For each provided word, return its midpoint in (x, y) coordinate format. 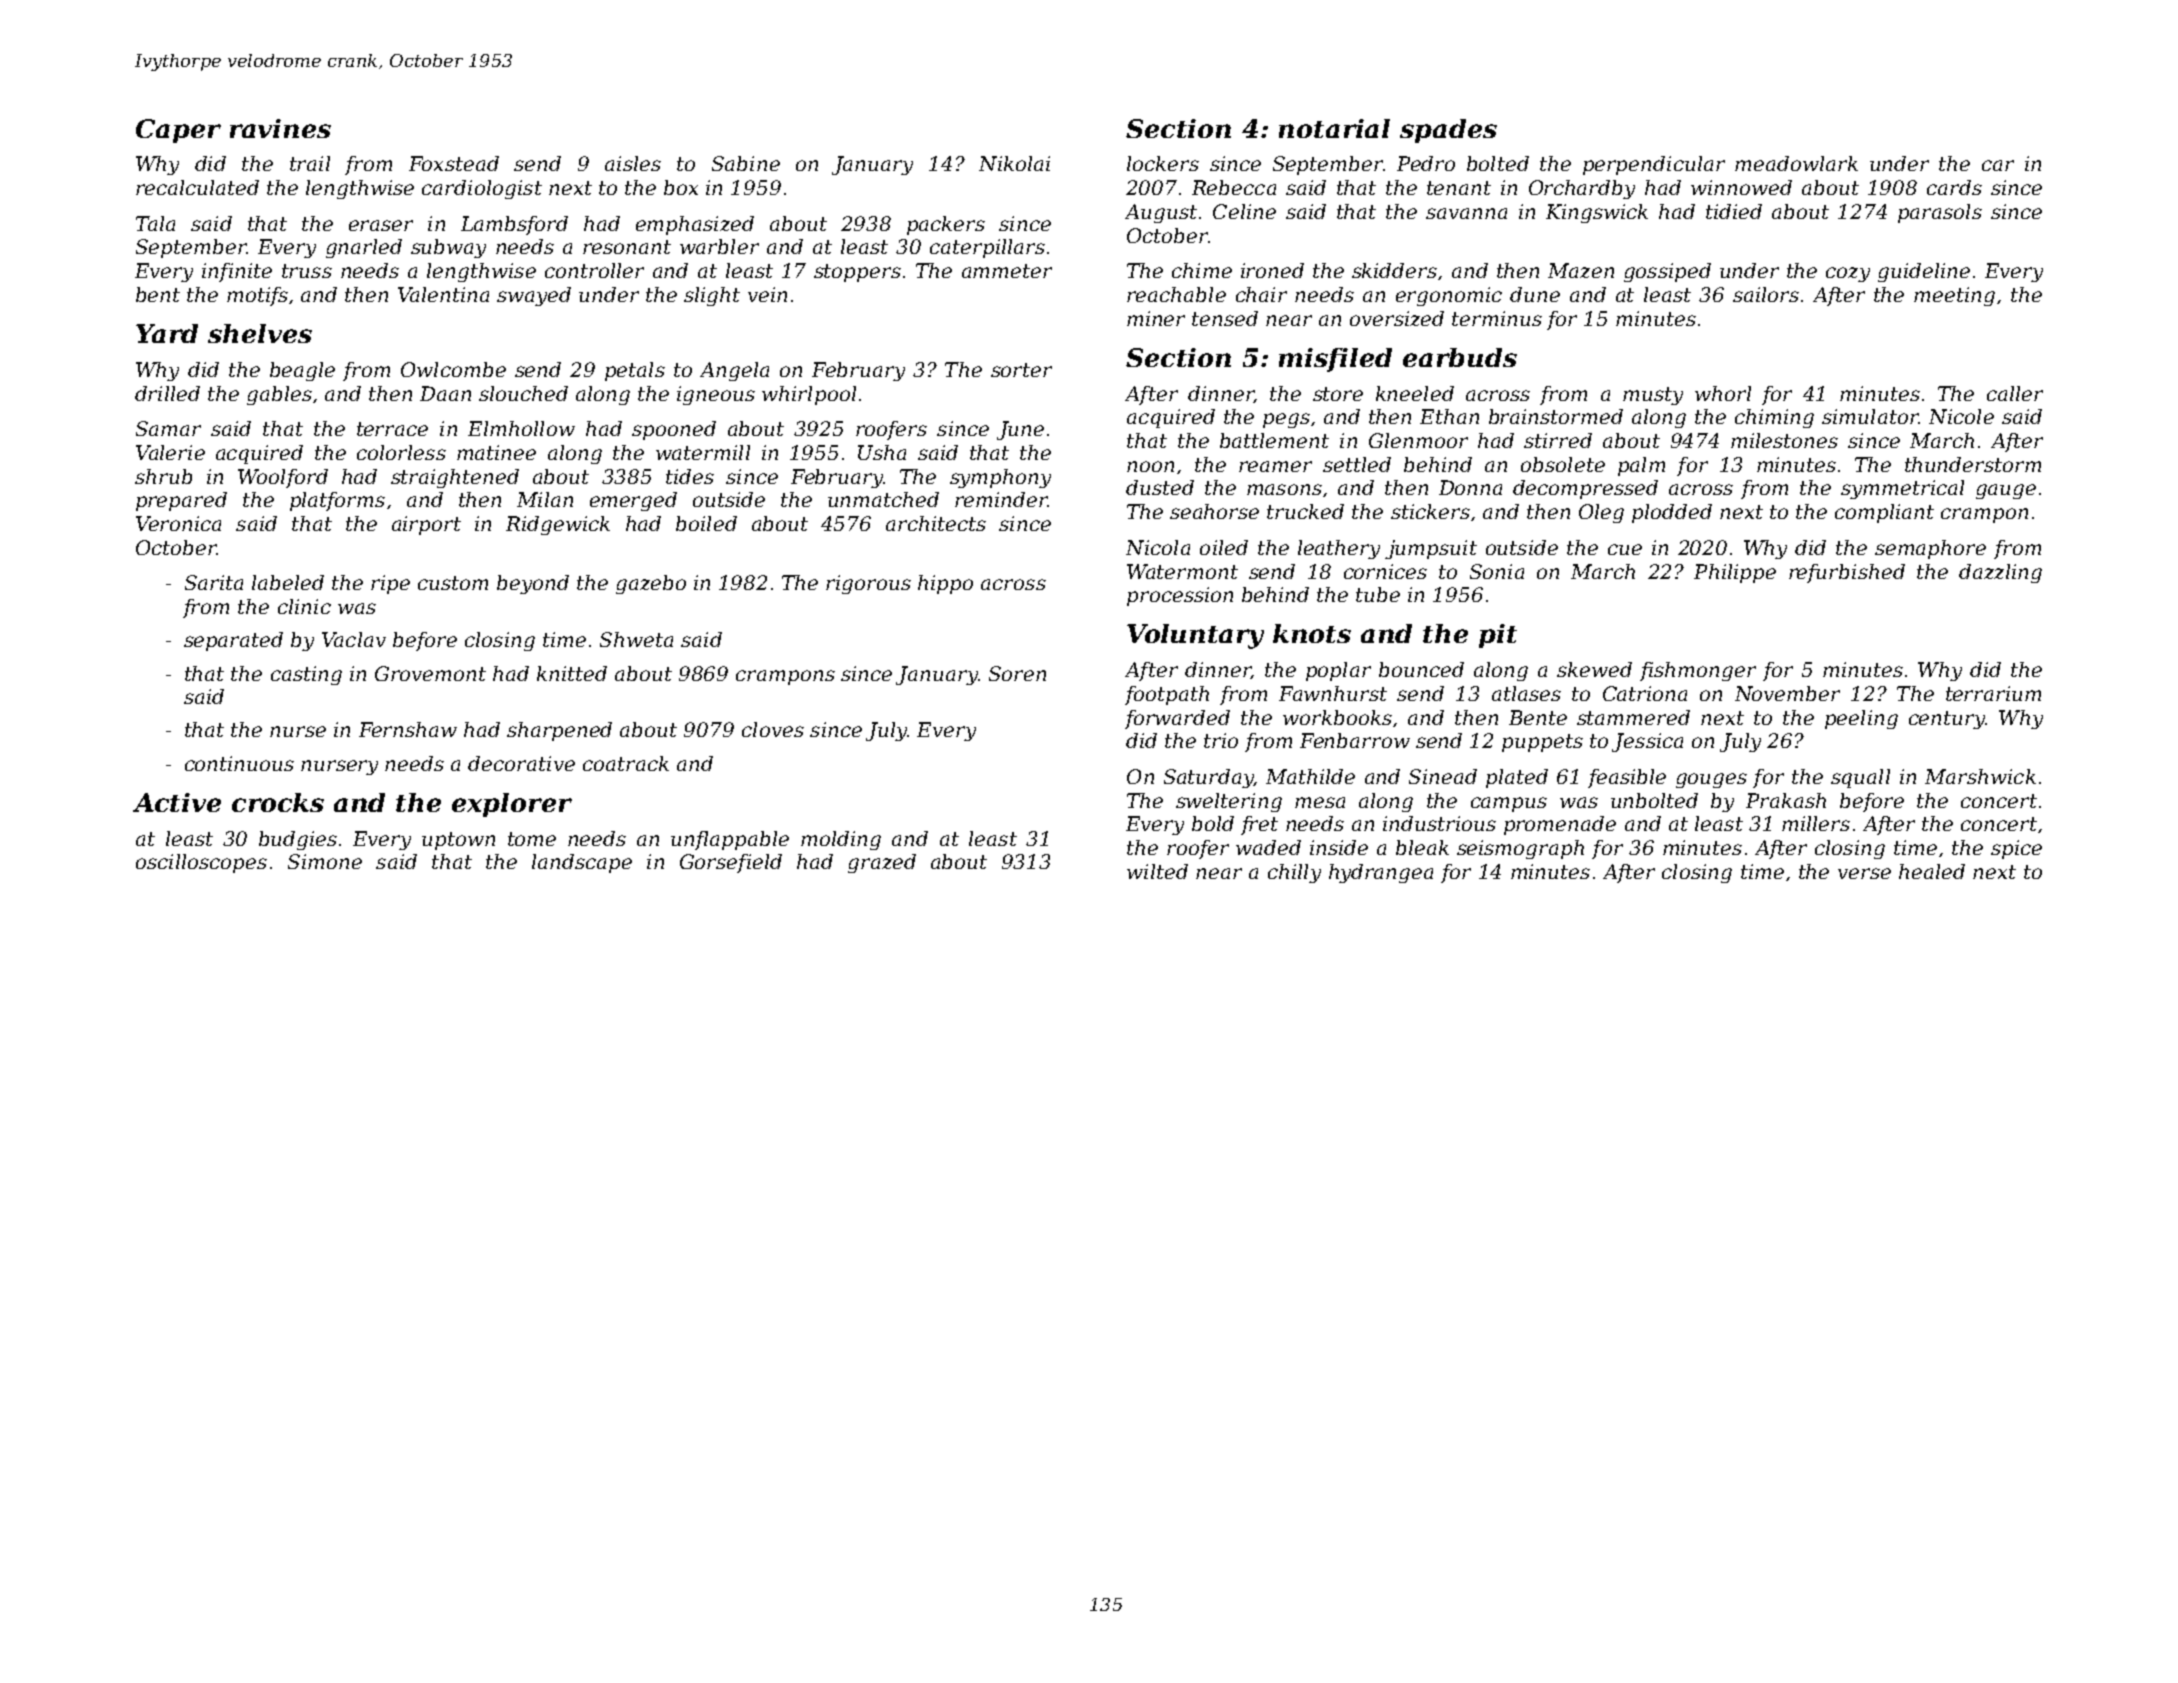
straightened (455, 478)
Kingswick (1597, 213)
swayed (534, 296)
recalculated (197, 187)
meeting (1954, 296)
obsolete (1563, 464)
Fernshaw (408, 729)
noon (1150, 466)
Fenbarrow (1355, 740)
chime (1202, 270)
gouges (1711, 780)
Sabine (746, 163)
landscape (582, 863)
